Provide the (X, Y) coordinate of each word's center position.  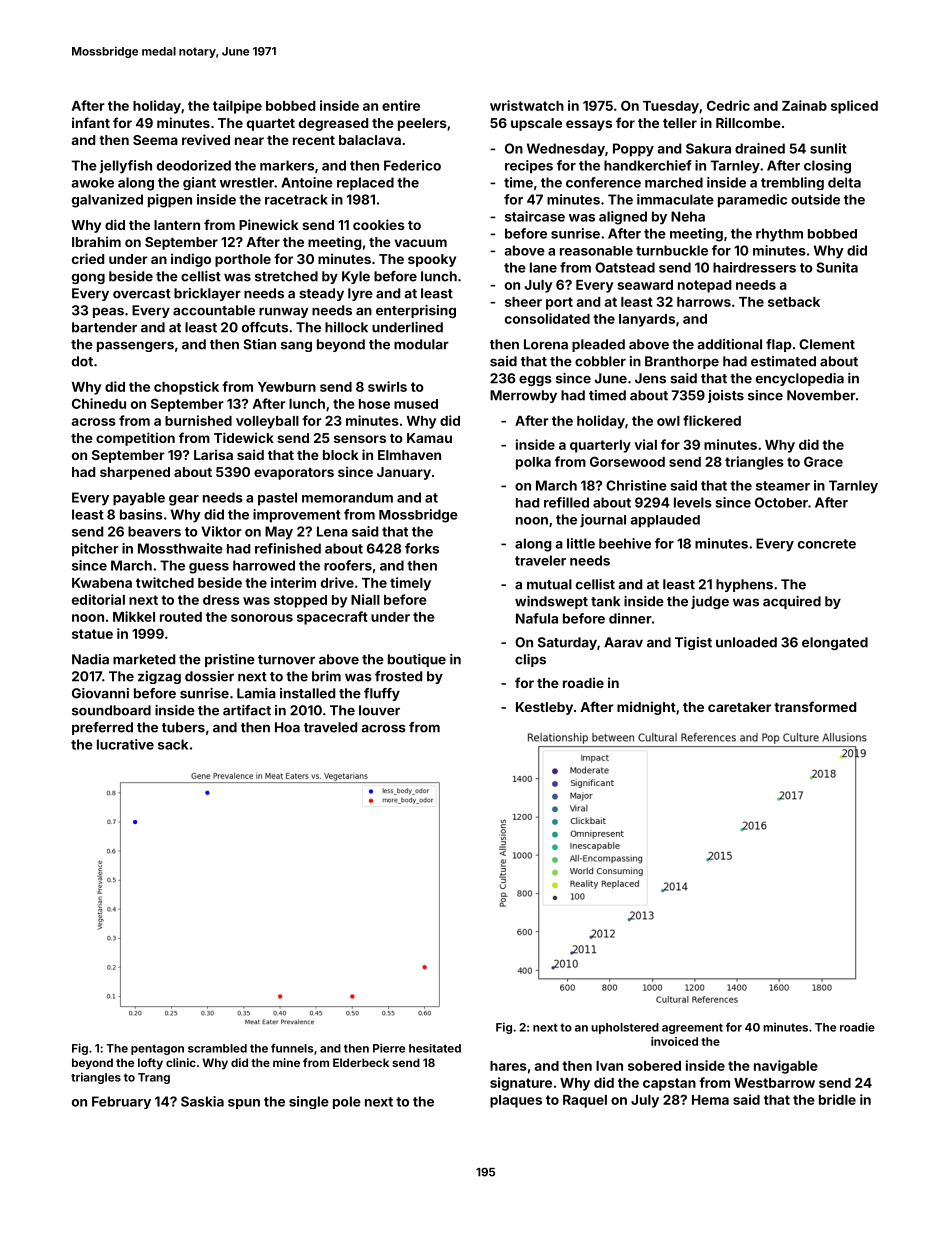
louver (379, 710)
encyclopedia (800, 379)
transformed (815, 706)
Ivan (609, 1066)
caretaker (739, 707)
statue (92, 634)
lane (543, 267)
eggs (535, 380)
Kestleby (544, 708)
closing (827, 167)
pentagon (157, 1049)
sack (173, 744)
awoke (92, 182)
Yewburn (287, 387)
